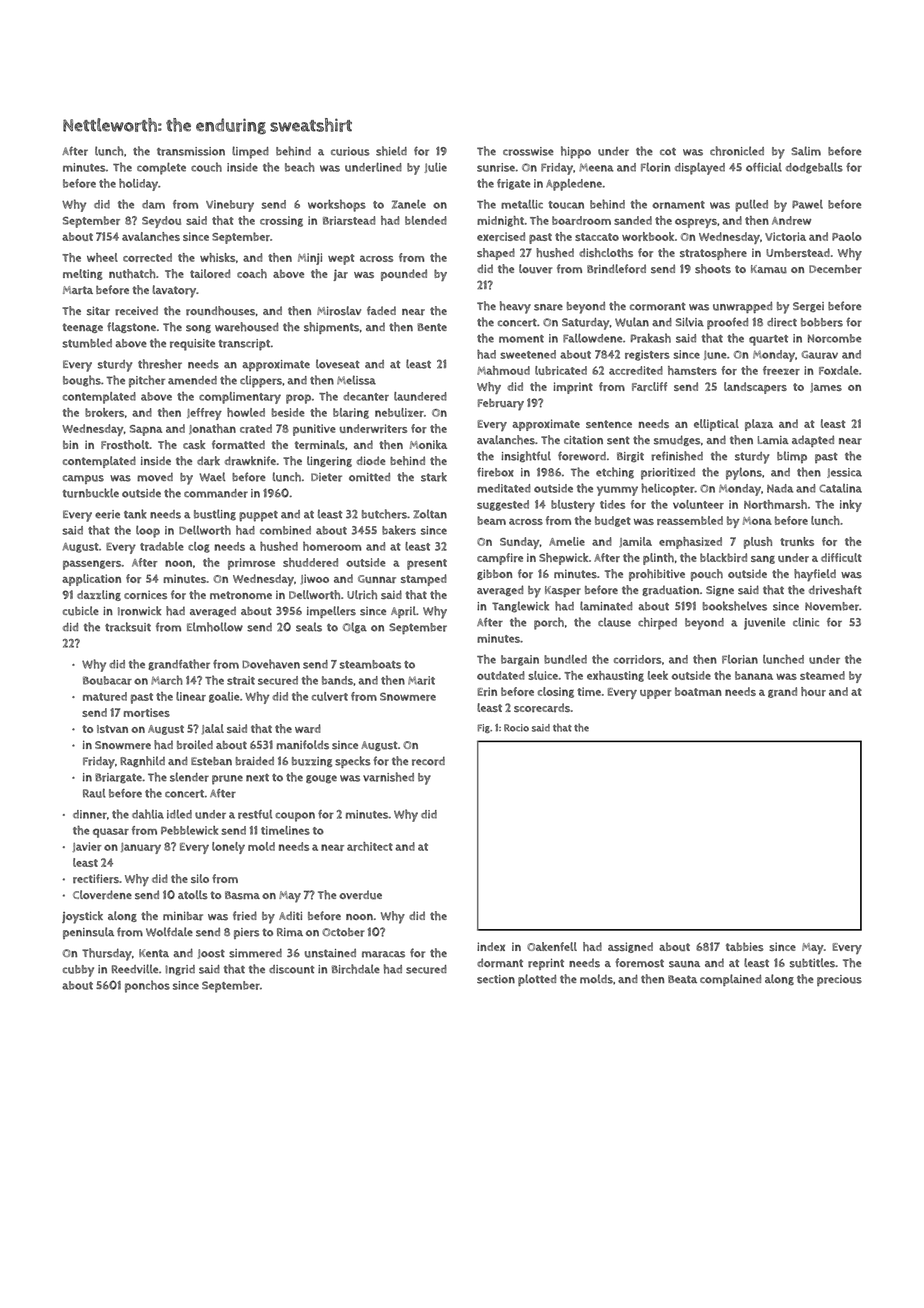 The image size is (924, 1308). I want to click on Reedville, so click(135, 969).
